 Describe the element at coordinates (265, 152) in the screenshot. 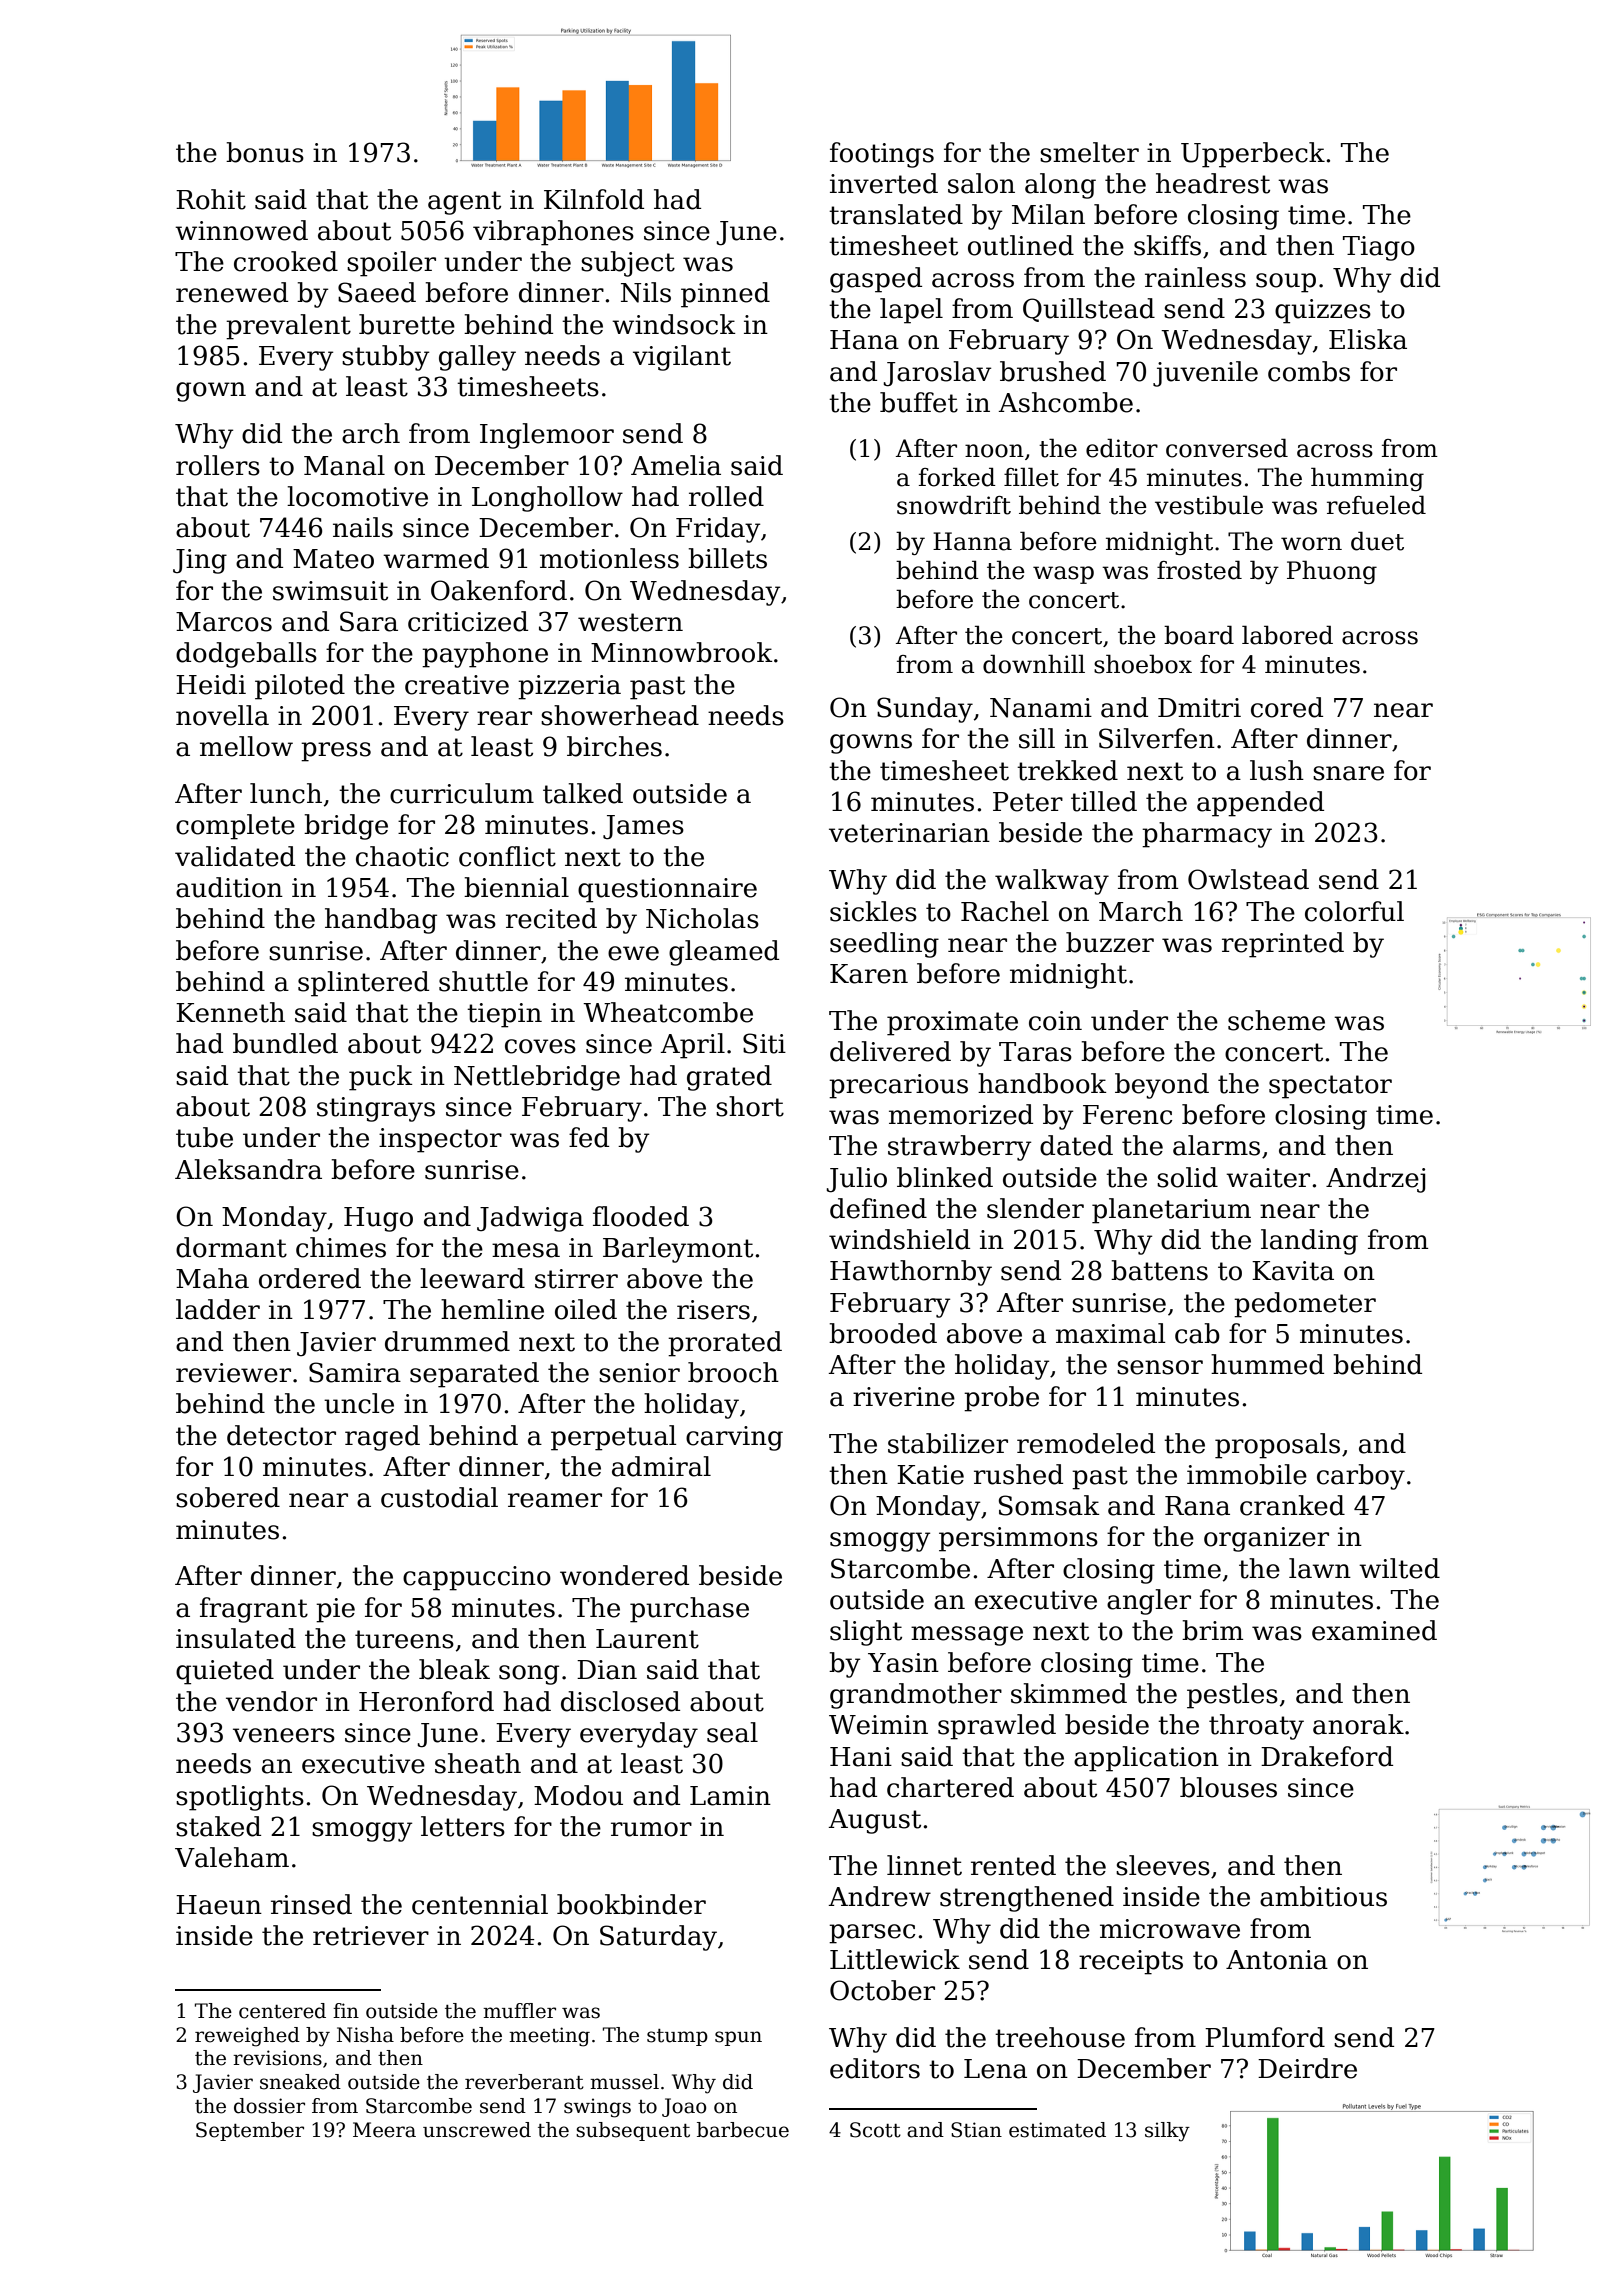

I see `bonus` at that location.
